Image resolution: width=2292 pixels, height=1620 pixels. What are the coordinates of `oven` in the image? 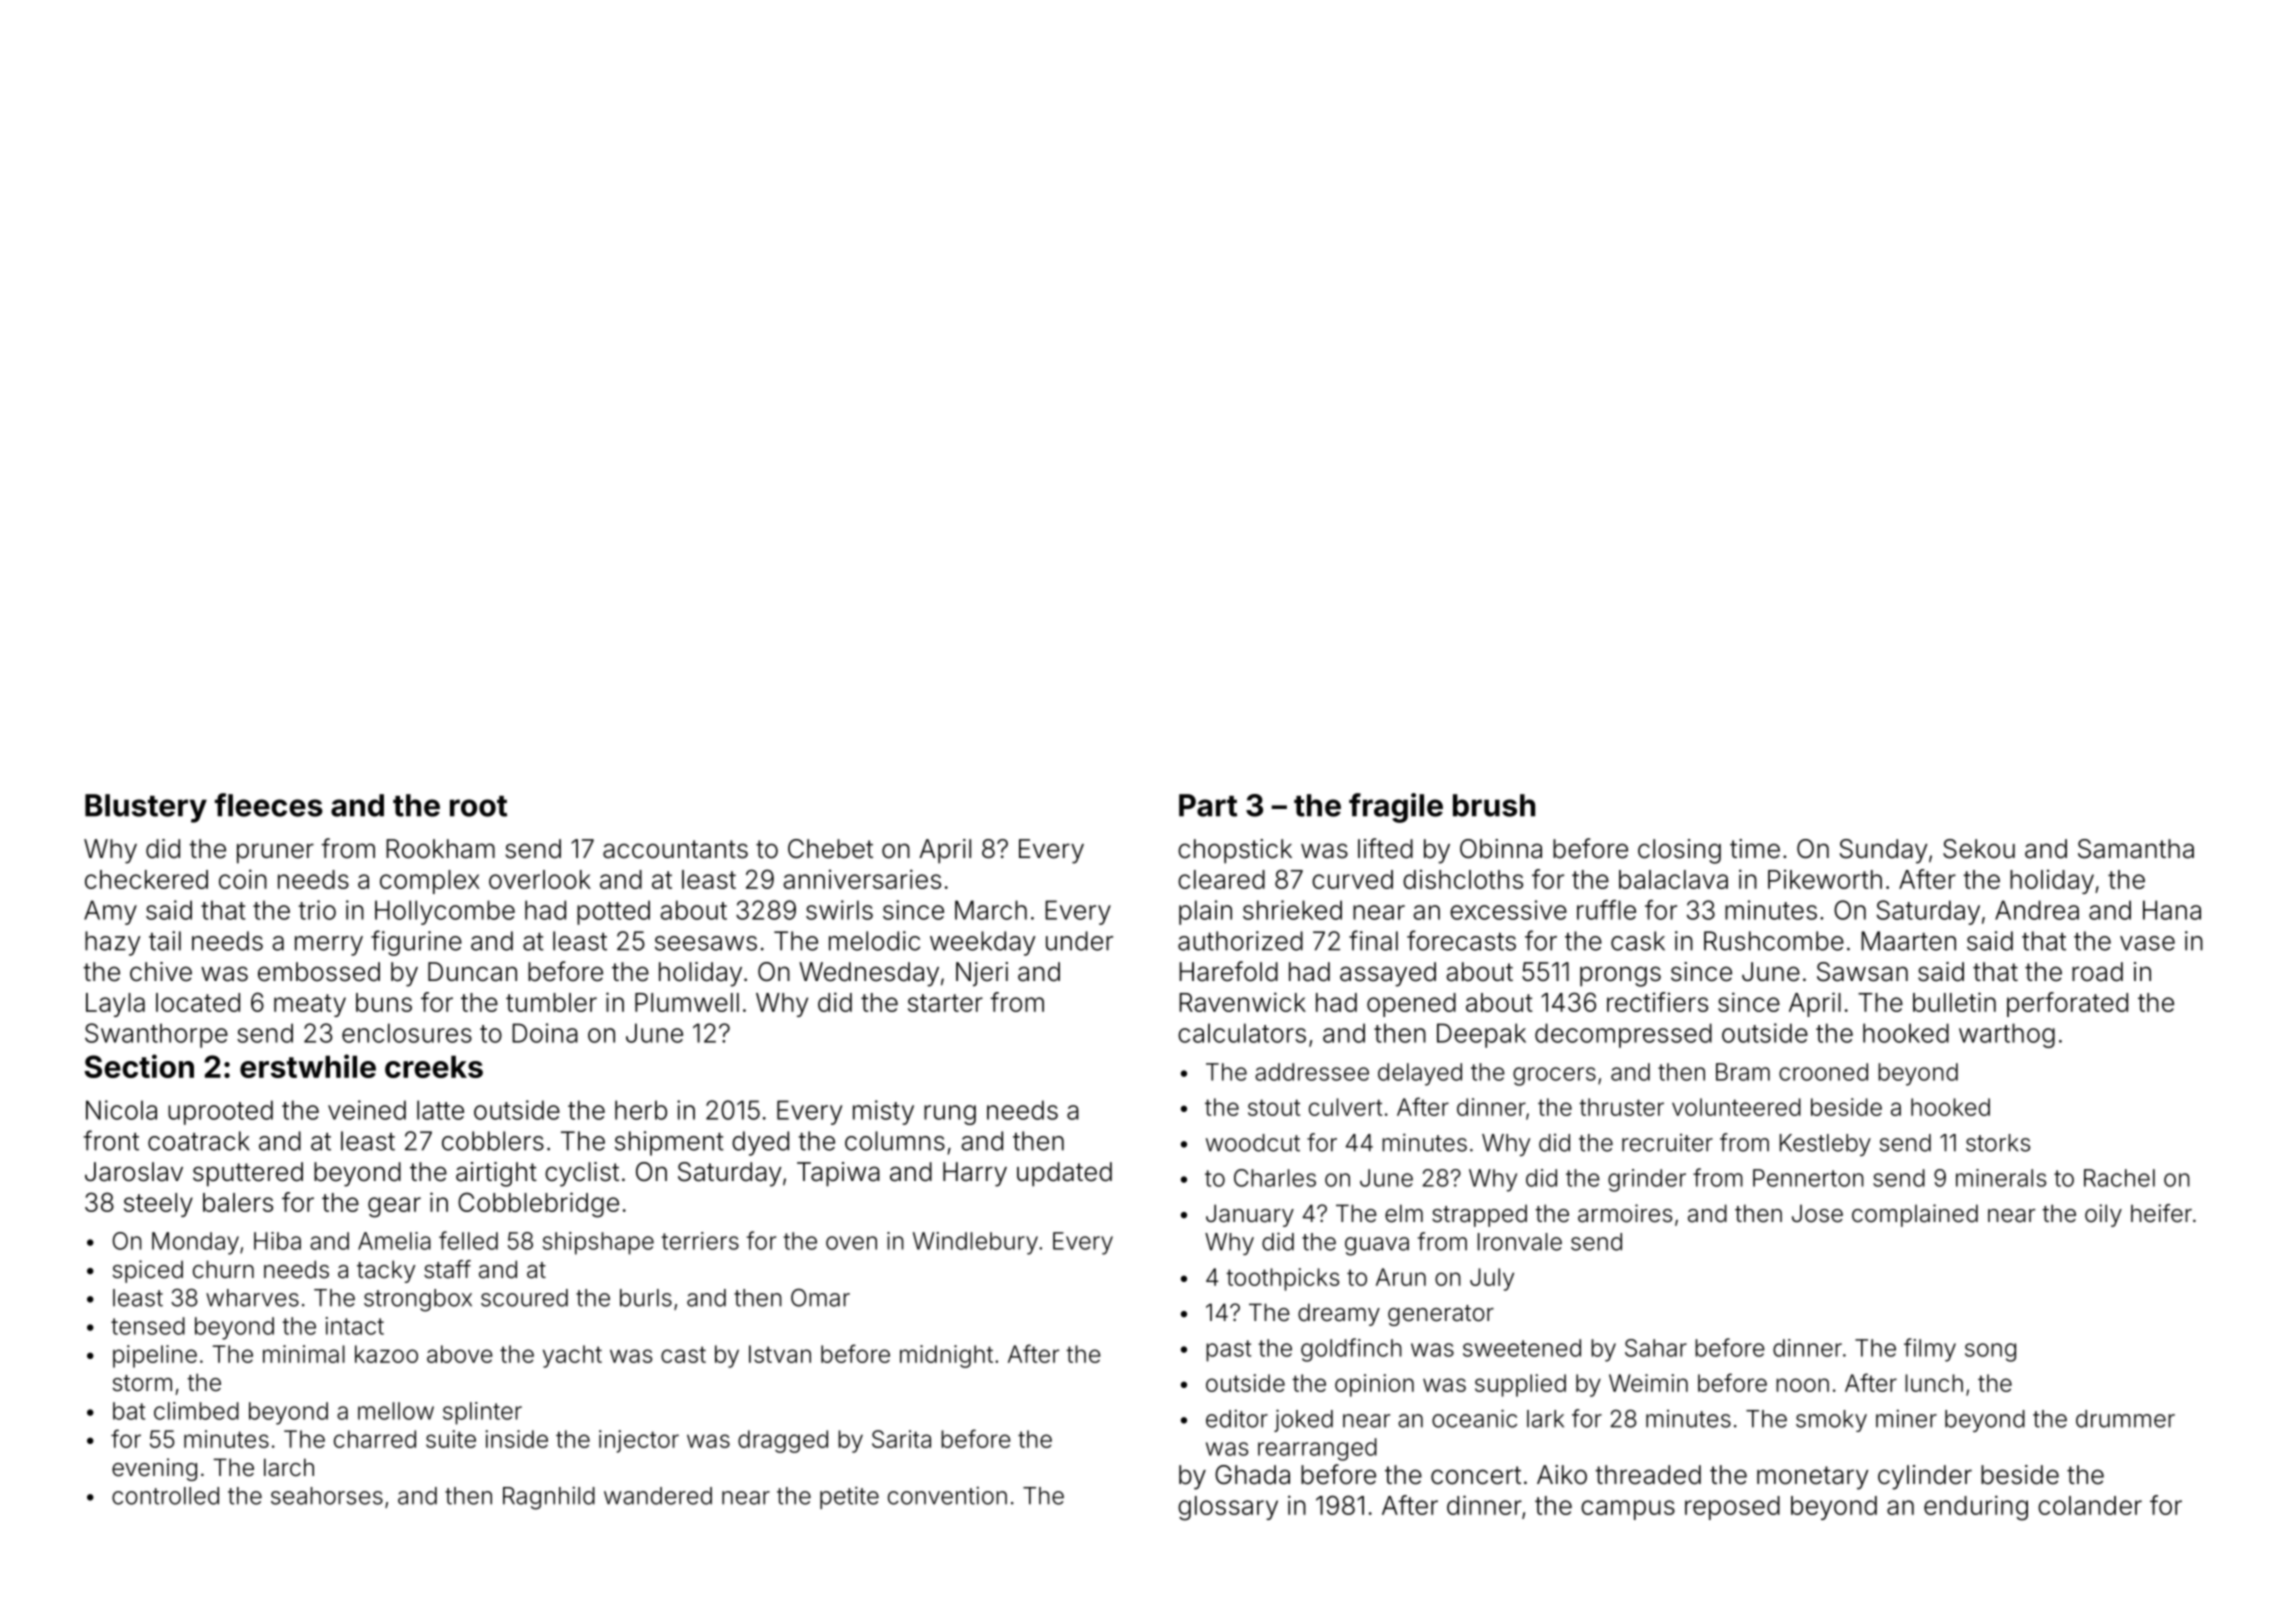 It's located at (851, 1243).
